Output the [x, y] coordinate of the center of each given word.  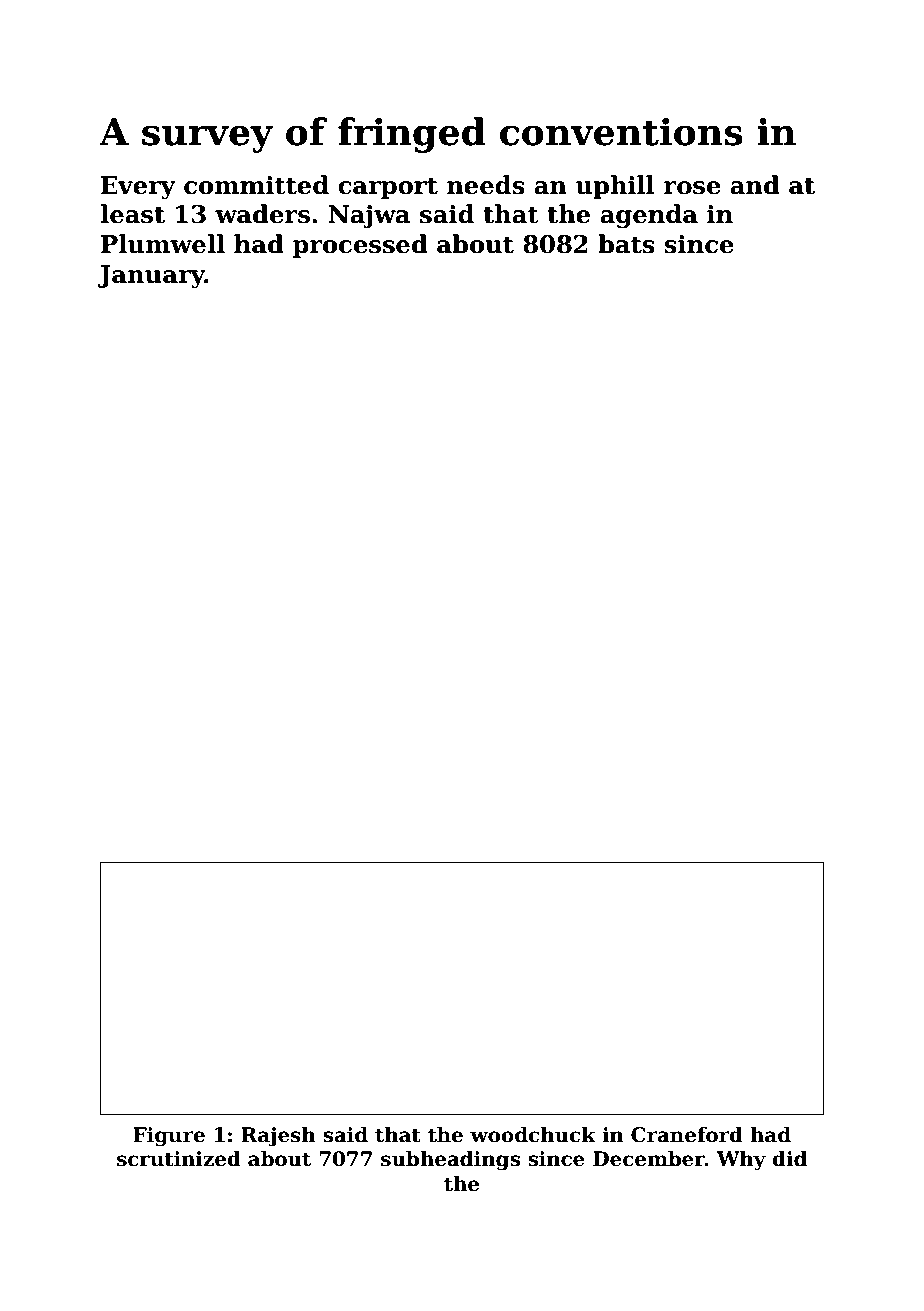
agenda [649, 216]
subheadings [450, 1161]
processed [360, 246]
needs [486, 185]
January [151, 277]
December [649, 1159]
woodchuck [533, 1135]
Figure [169, 1137]
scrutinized [179, 1159]
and [755, 185]
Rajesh [278, 1137]
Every [138, 188]
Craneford [687, 1135]
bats [626, 244]
